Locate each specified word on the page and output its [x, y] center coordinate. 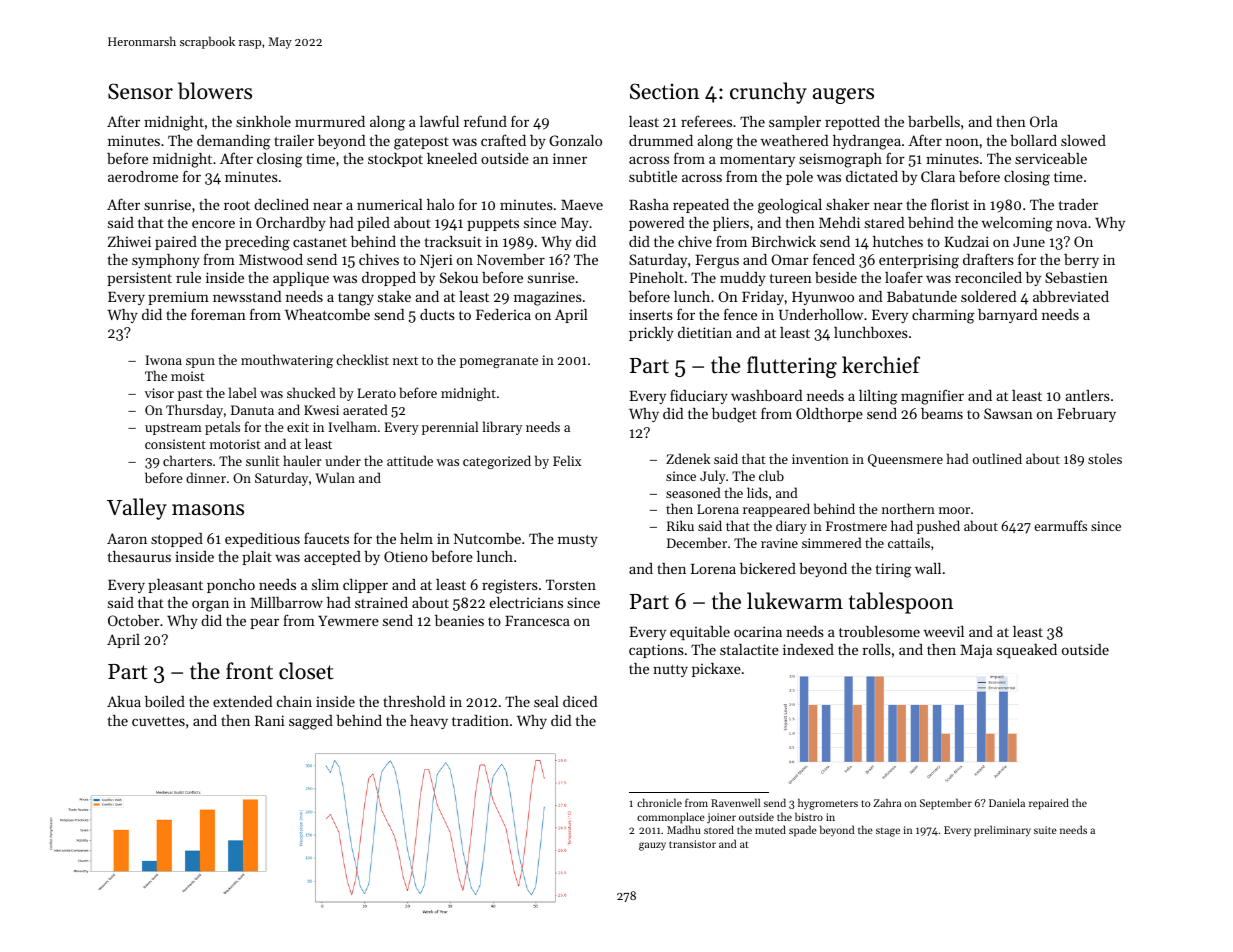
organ [210, 606]
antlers [1087, 395]
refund [485, 121]
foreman [218, 314]
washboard [767, 395]
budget [734, 415]
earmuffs [1060, 525]
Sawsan [1008, 413]
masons [208, 510]
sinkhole [263, 121]
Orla [1044, 121]
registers [510, 586]
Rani [270, 720]
